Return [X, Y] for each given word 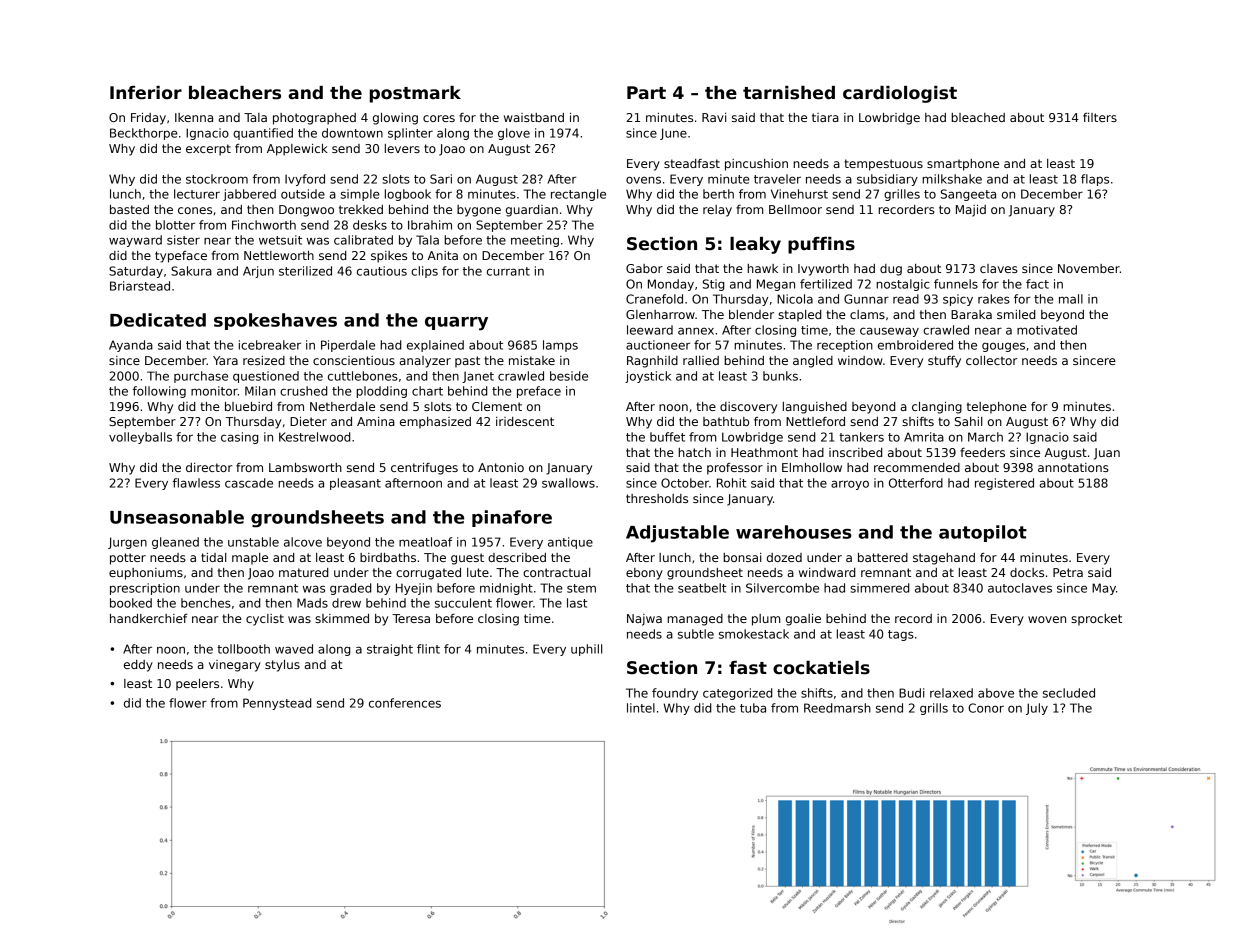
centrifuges [424, 469]
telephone [997, 408]
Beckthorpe [144, 134]
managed [695, 620]
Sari [441, 179]
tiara [825, 117]
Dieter [308, 421]
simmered [879, 588]
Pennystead [277, 704]
